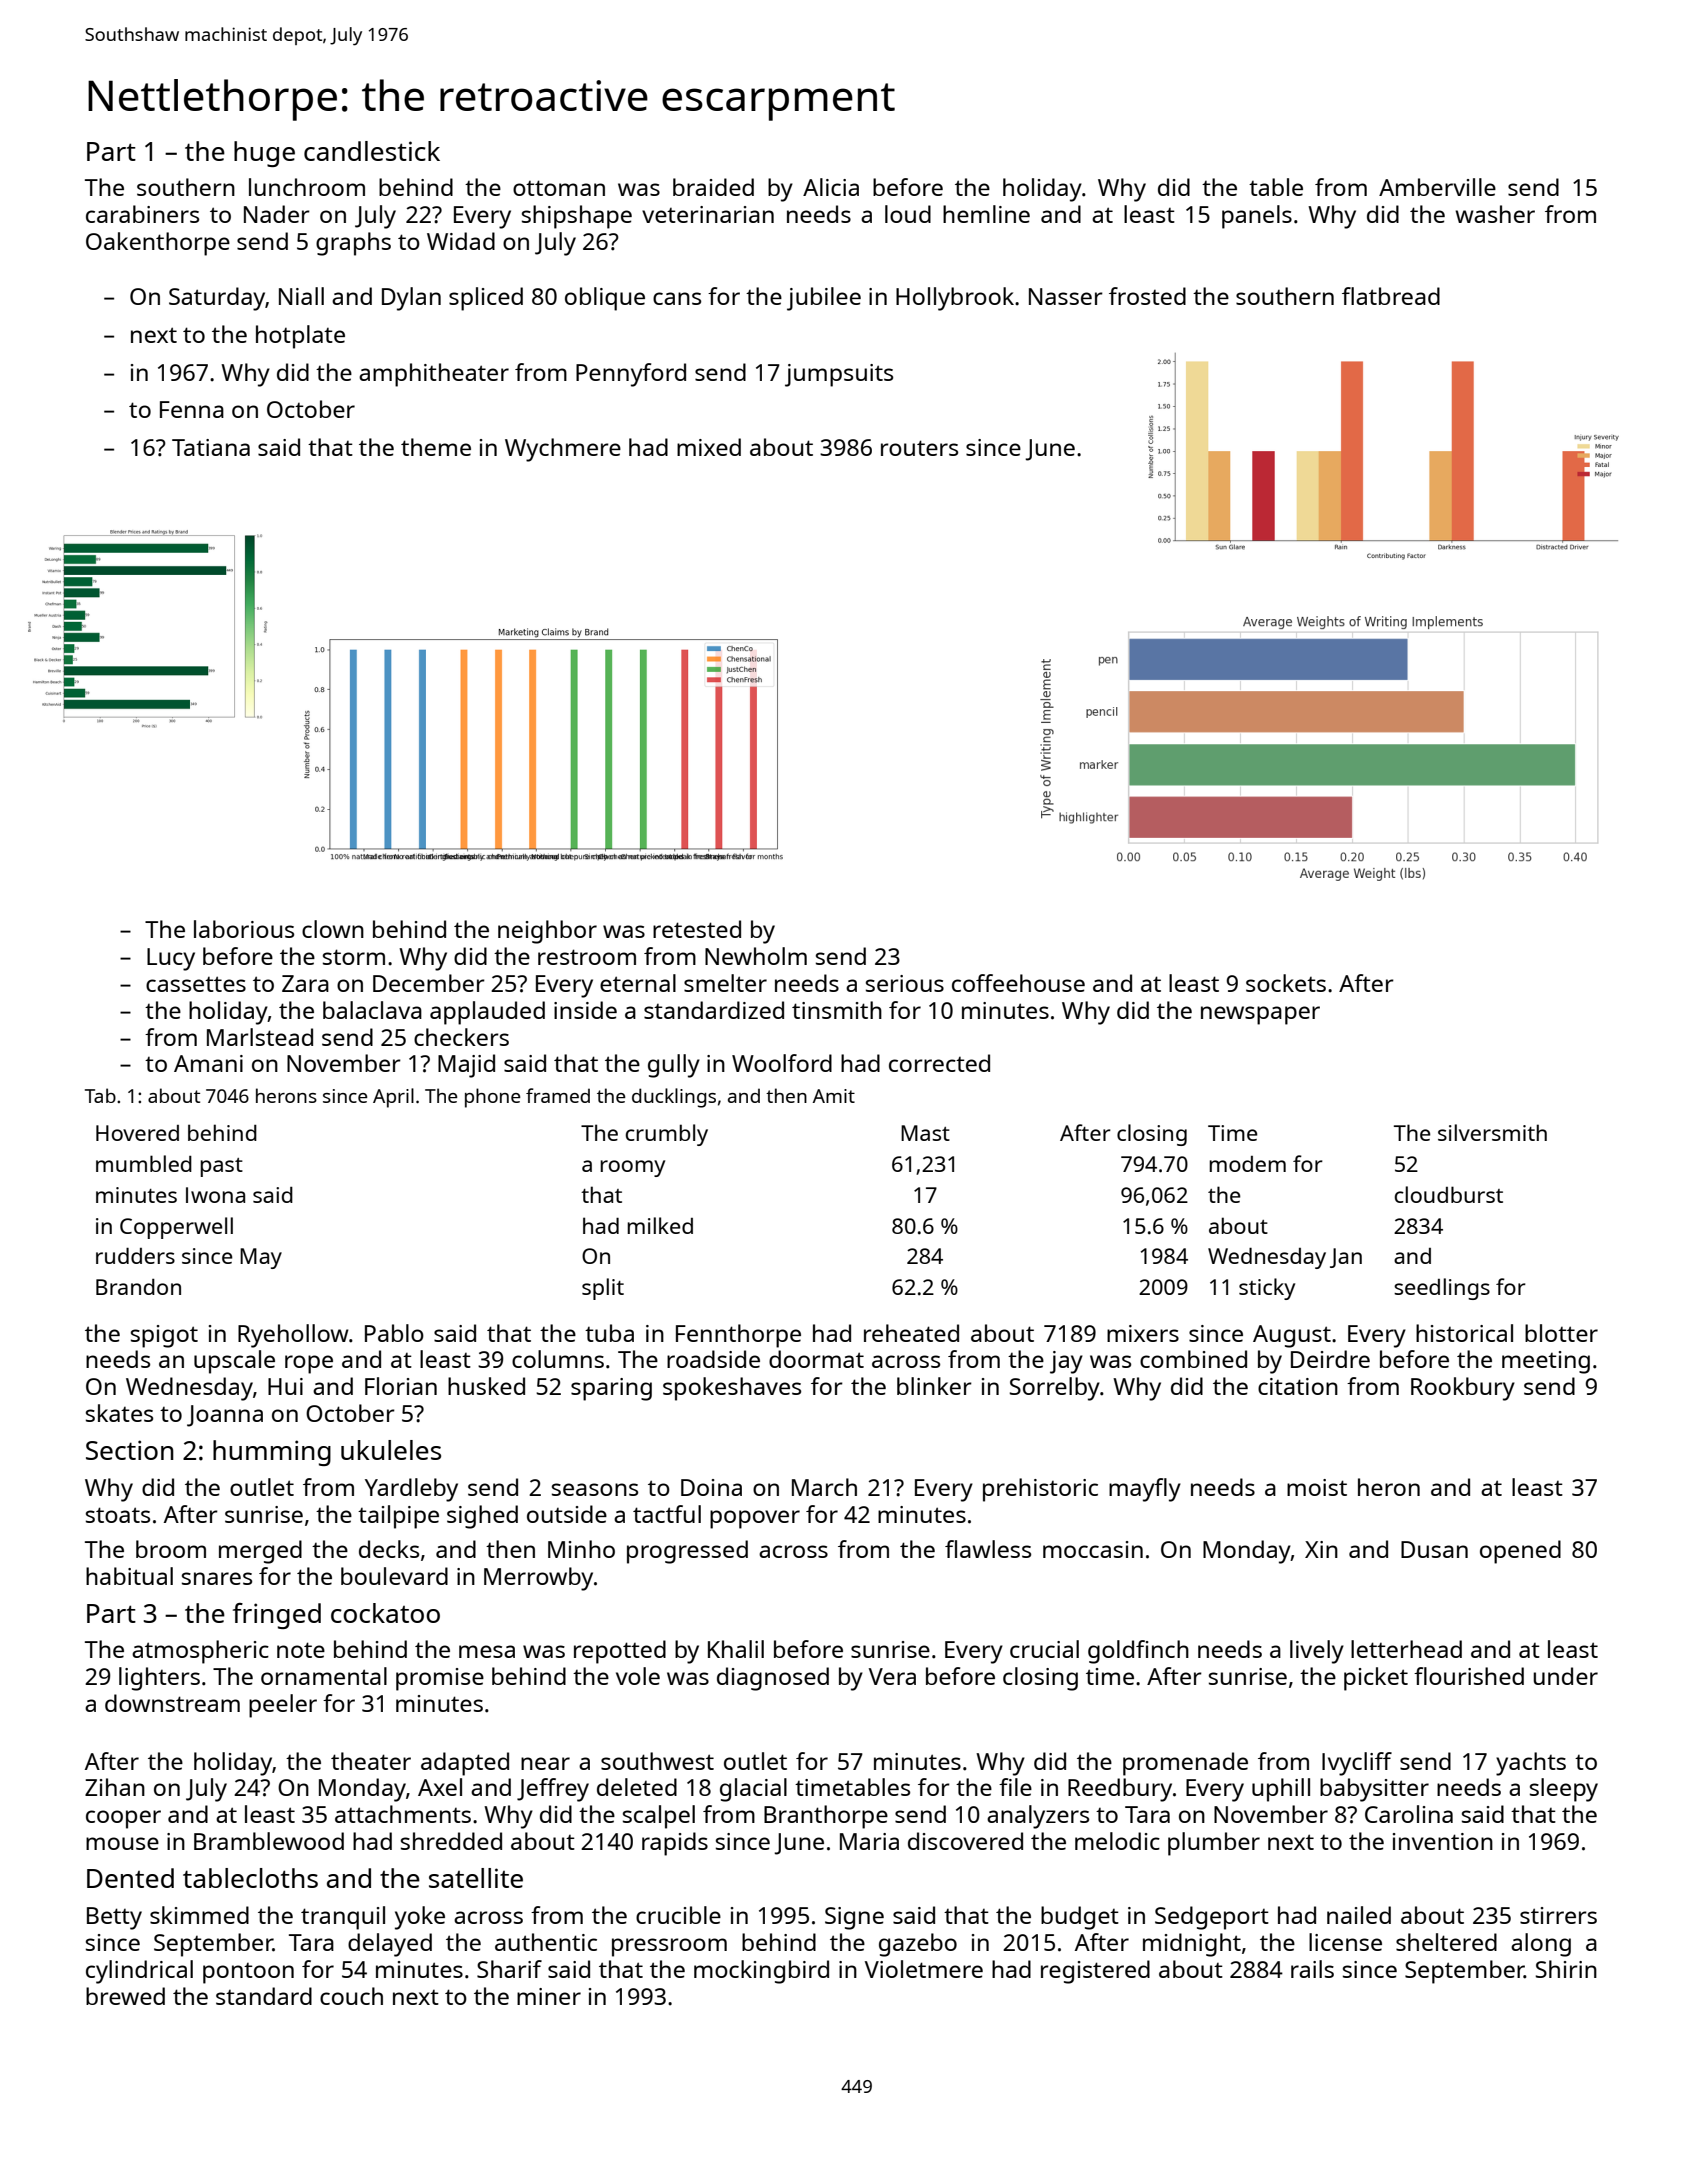 This document has height=2178, width=1683. I want to click on broom, so click(171, 1549).
